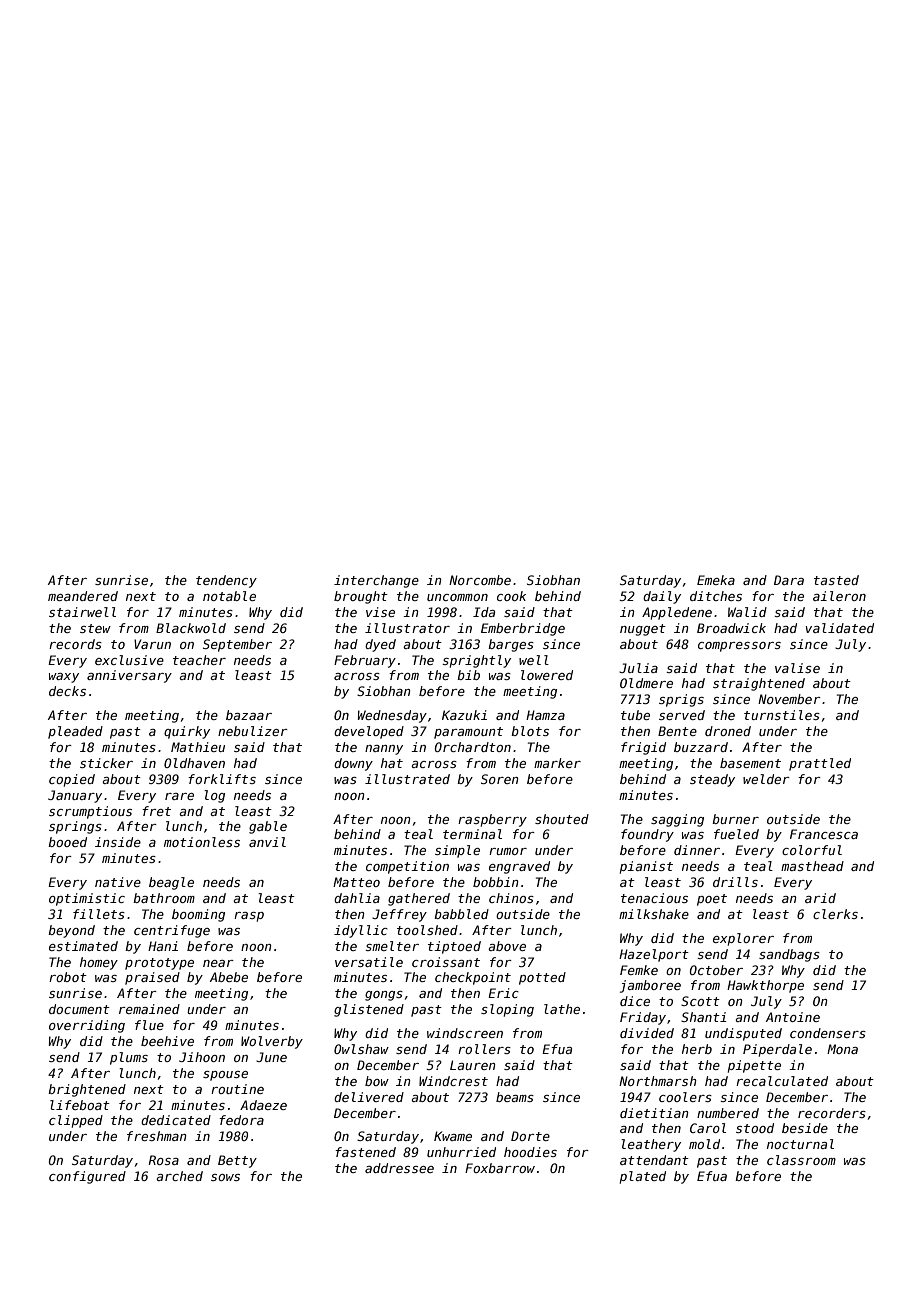 Image resolution: width=924 pixels, height=1308 pixels. Describe the element at coordinates (76, 1121) in the image. I see `clipped` at that location.
